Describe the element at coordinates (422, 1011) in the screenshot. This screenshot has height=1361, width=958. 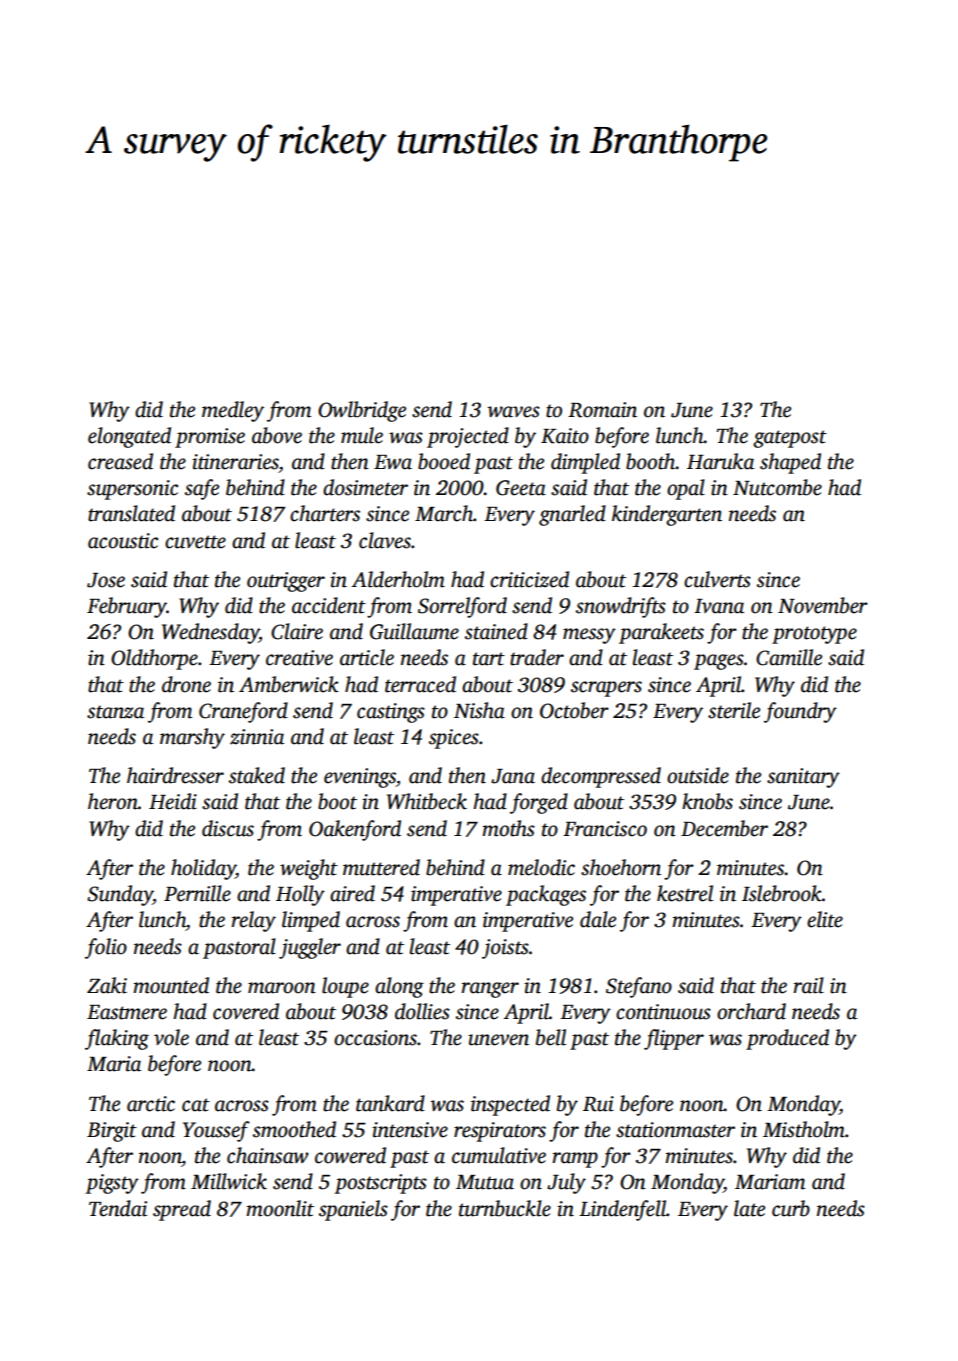
I see `dollies` at that location.
